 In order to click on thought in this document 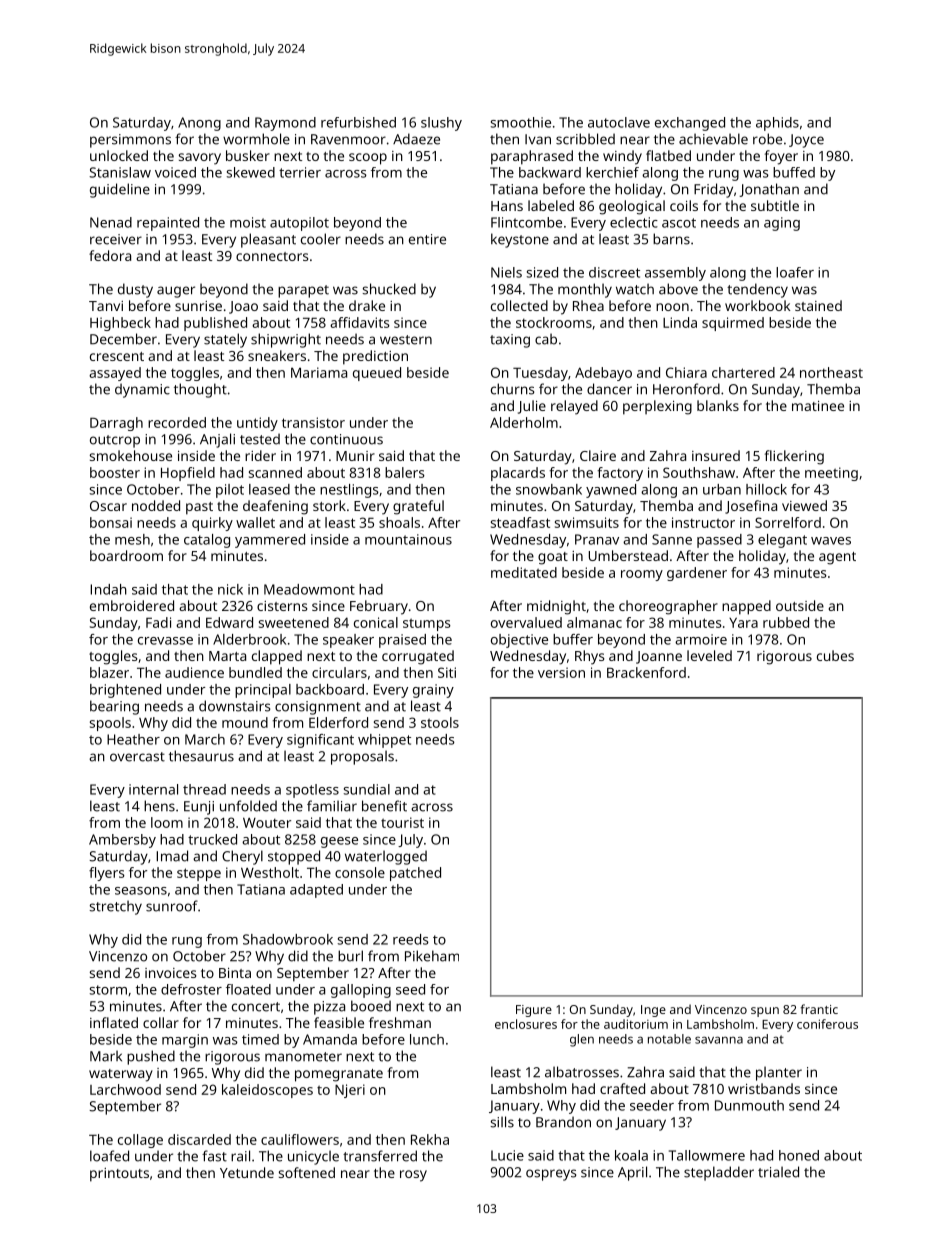, I will do `click(200, 390)`.
